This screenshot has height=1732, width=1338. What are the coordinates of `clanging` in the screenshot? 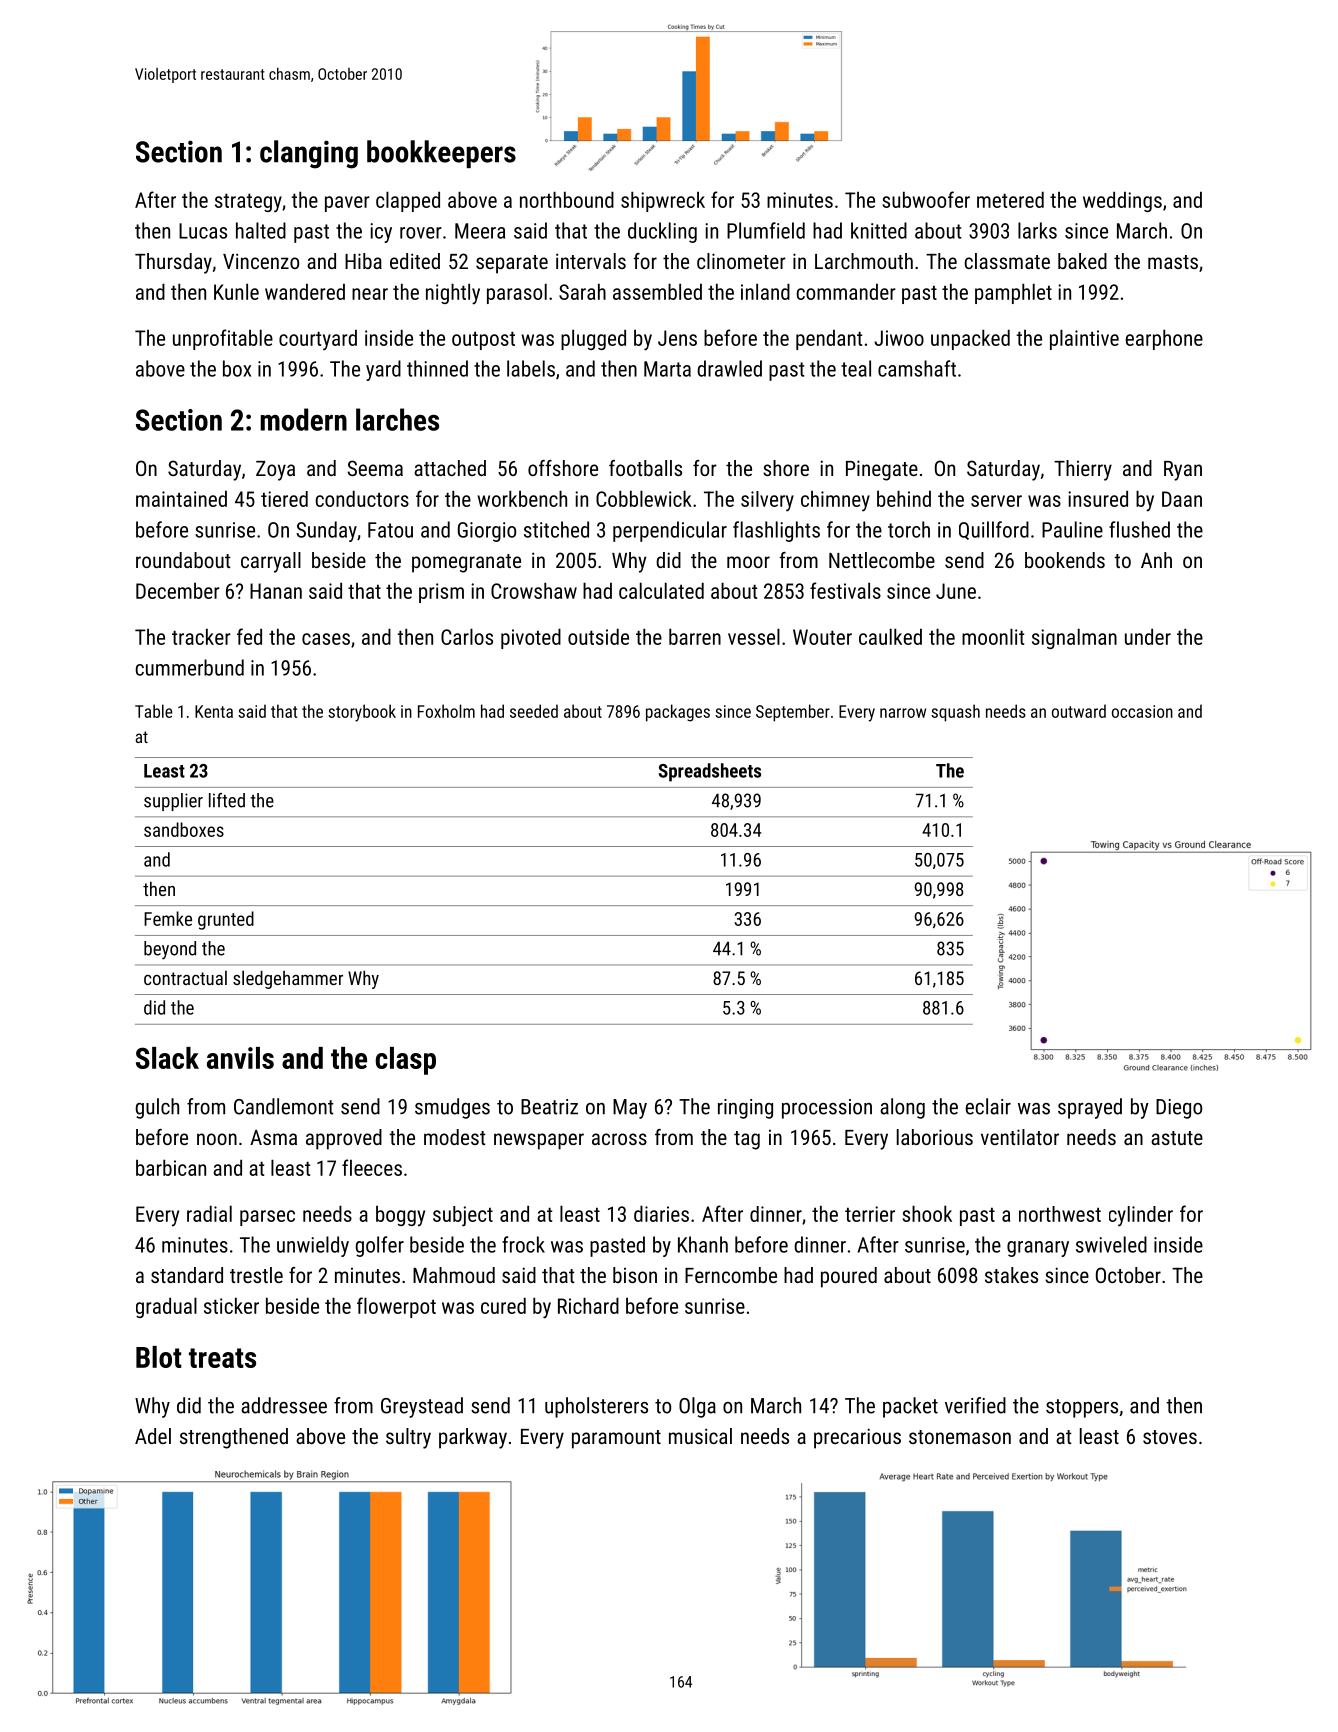 It's located at (309, 154).
